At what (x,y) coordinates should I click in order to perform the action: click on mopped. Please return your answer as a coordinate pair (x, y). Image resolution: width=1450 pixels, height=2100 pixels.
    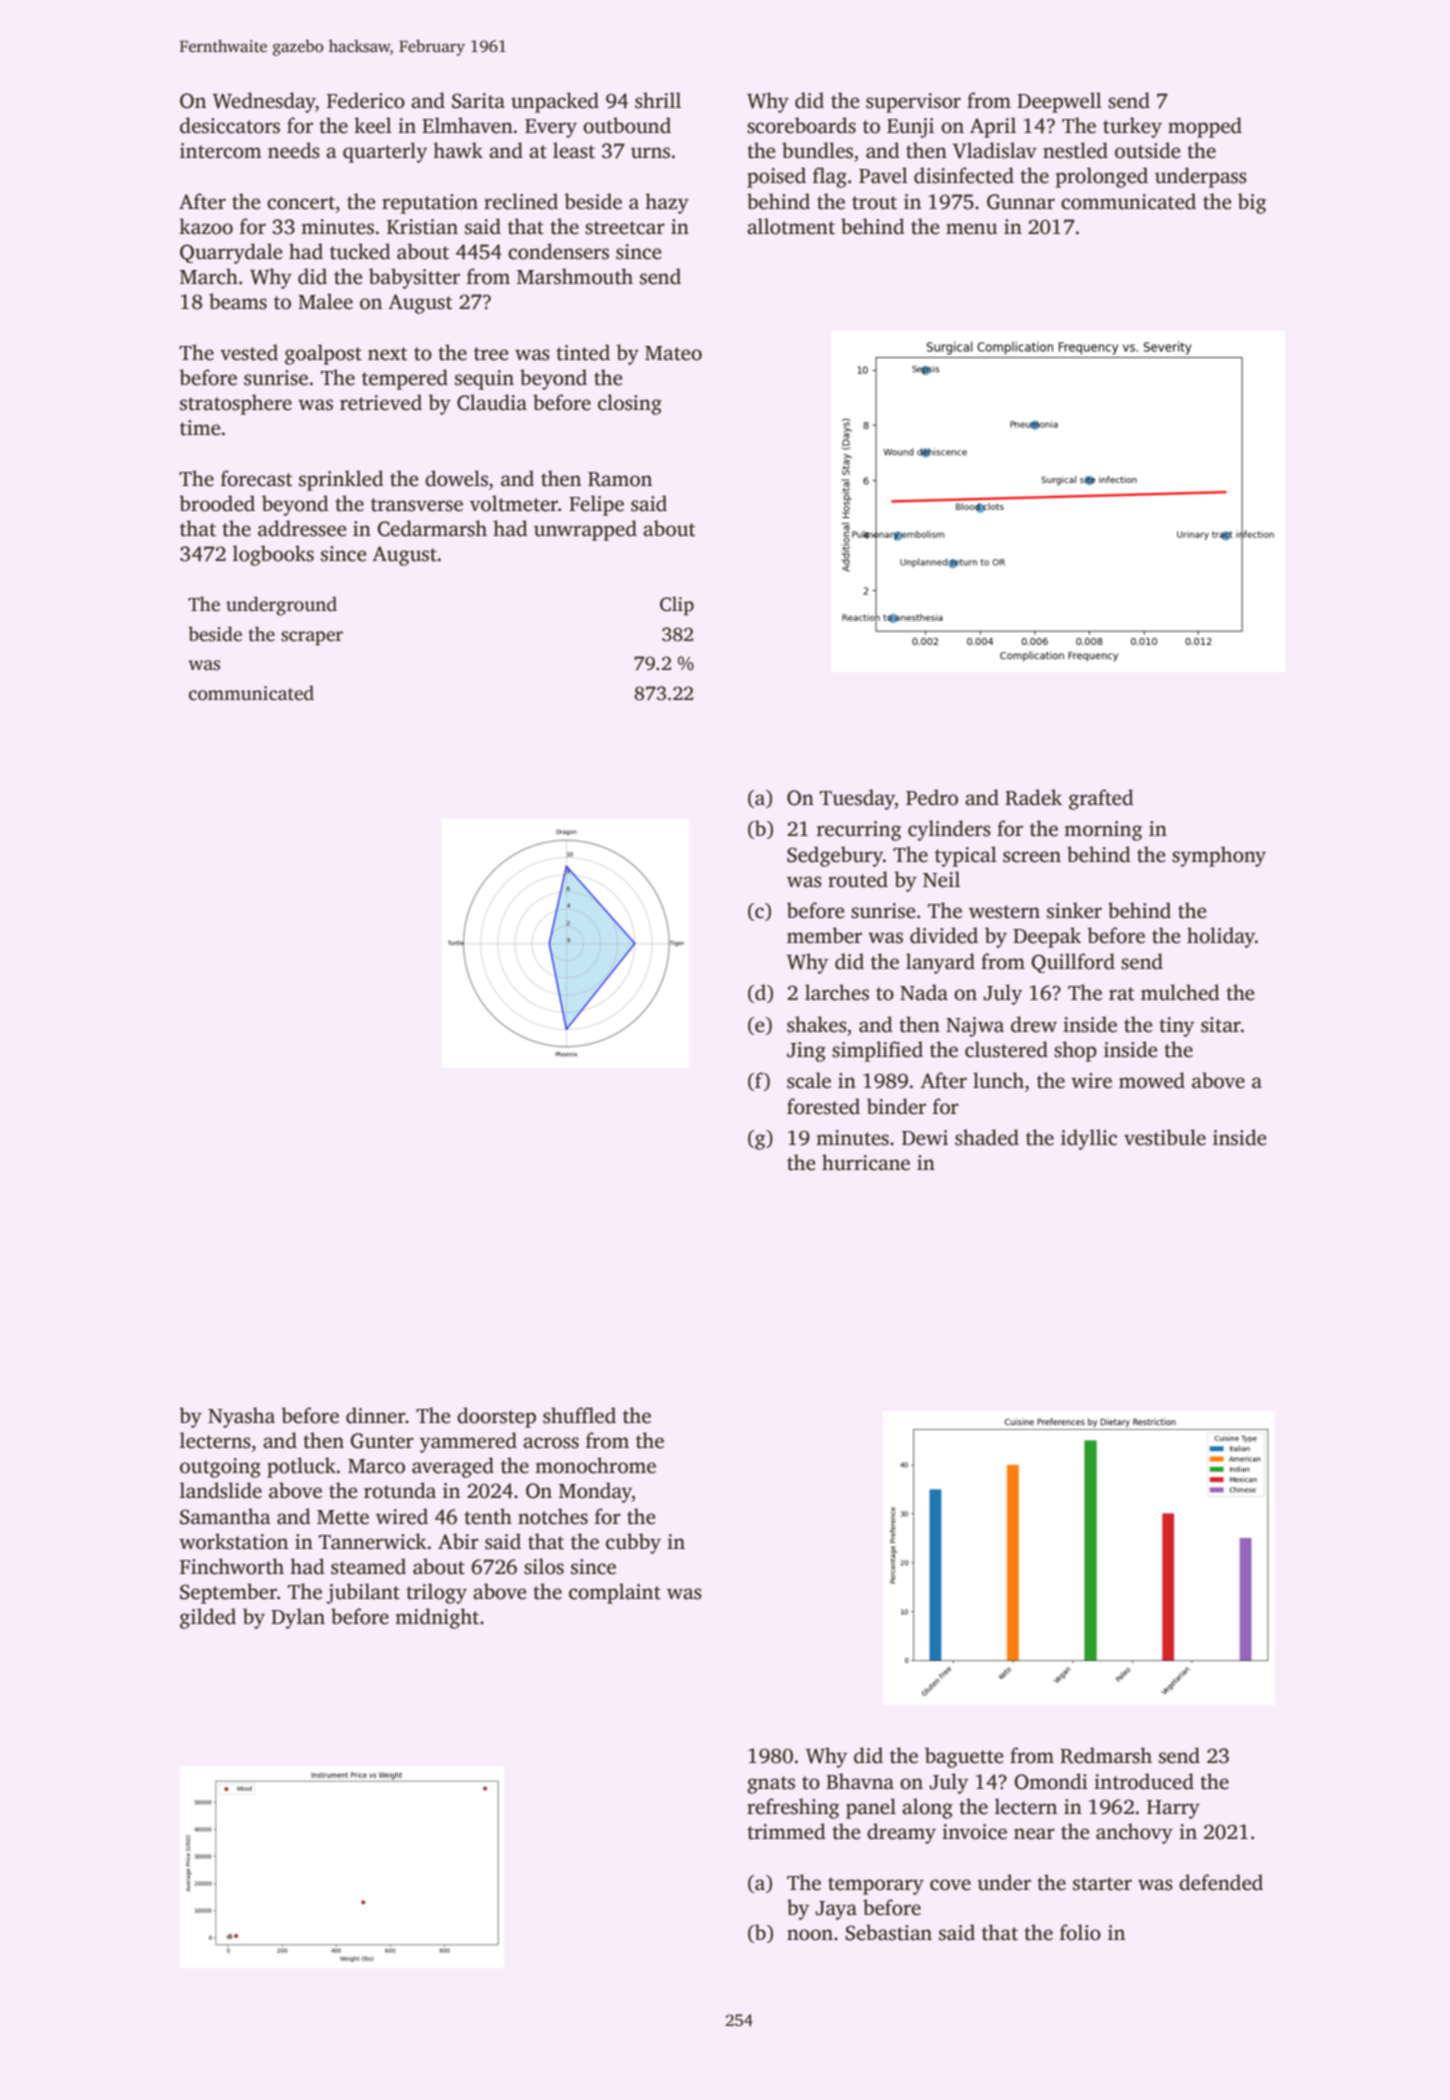
    Looking at the image, I should click on (1205, 127).
